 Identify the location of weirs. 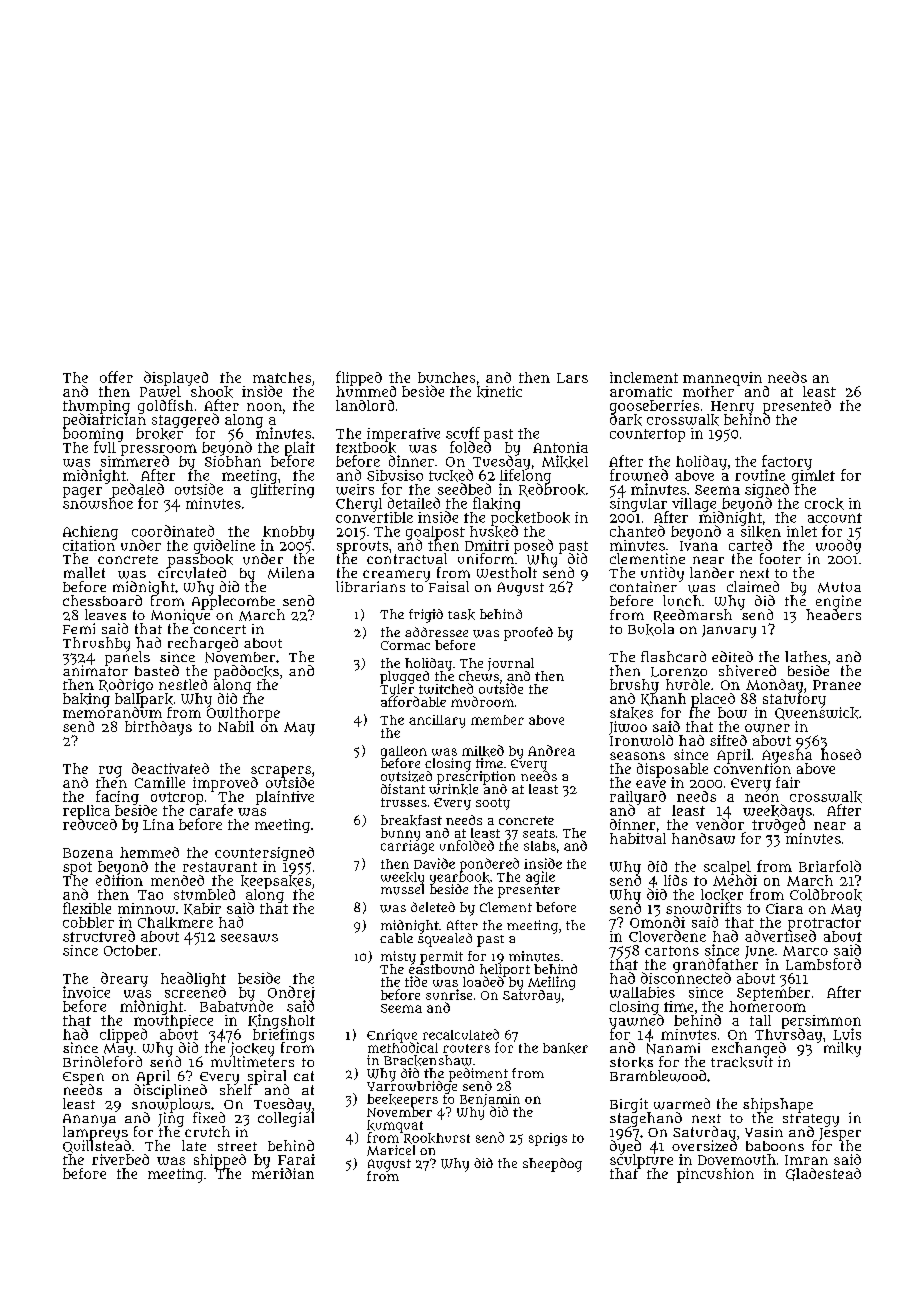
(355, 489).
